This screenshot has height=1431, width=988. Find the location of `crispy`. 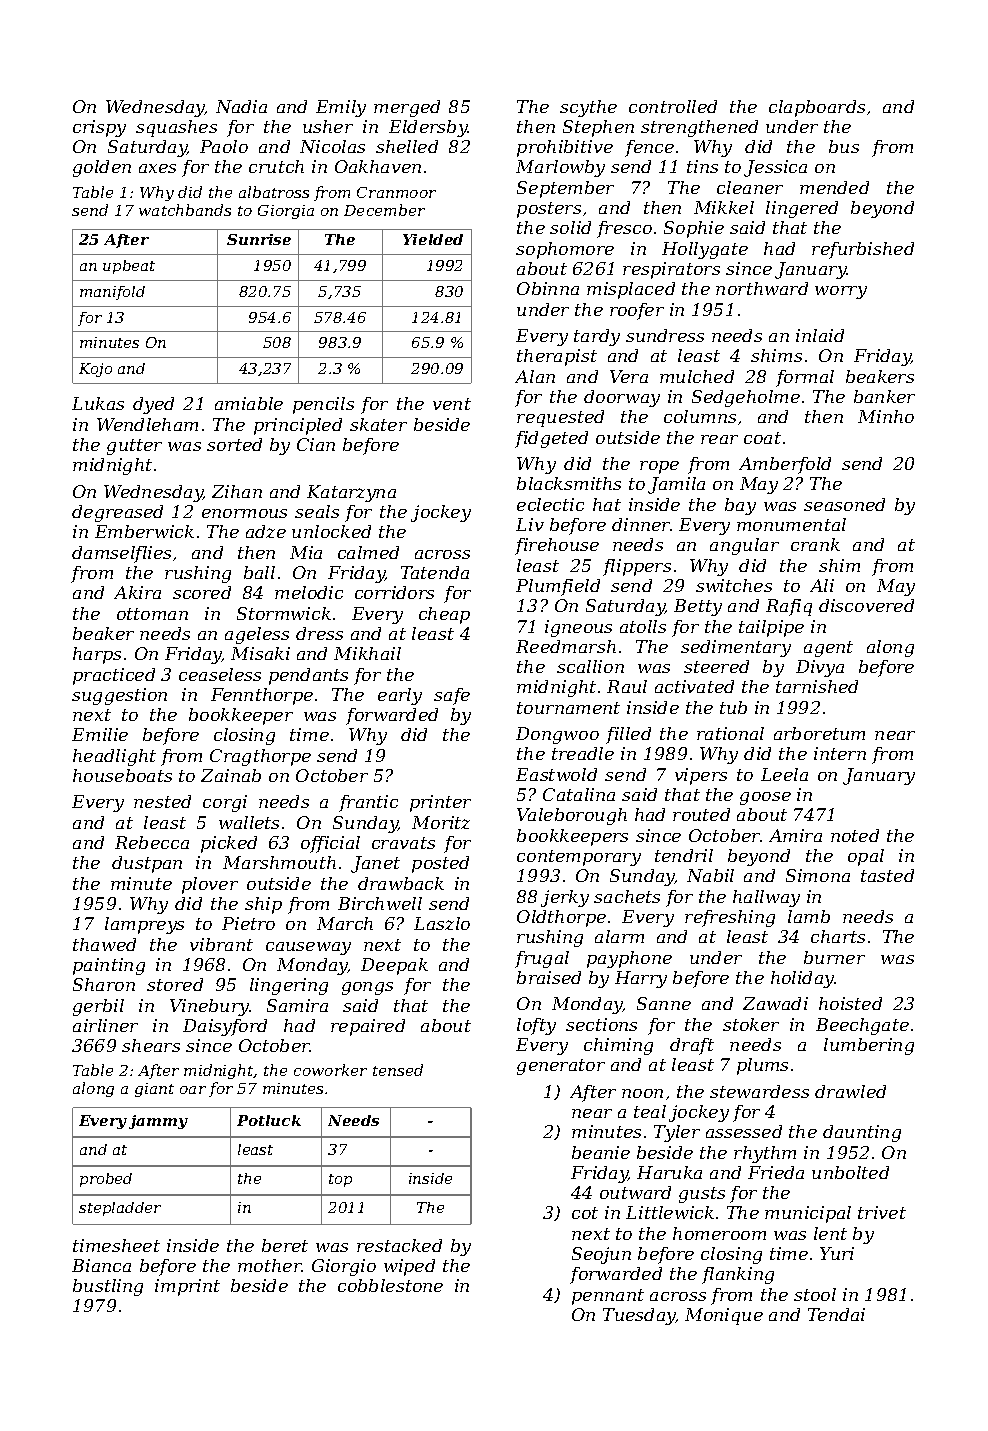

crispy is located at coordinates (99, 128).
